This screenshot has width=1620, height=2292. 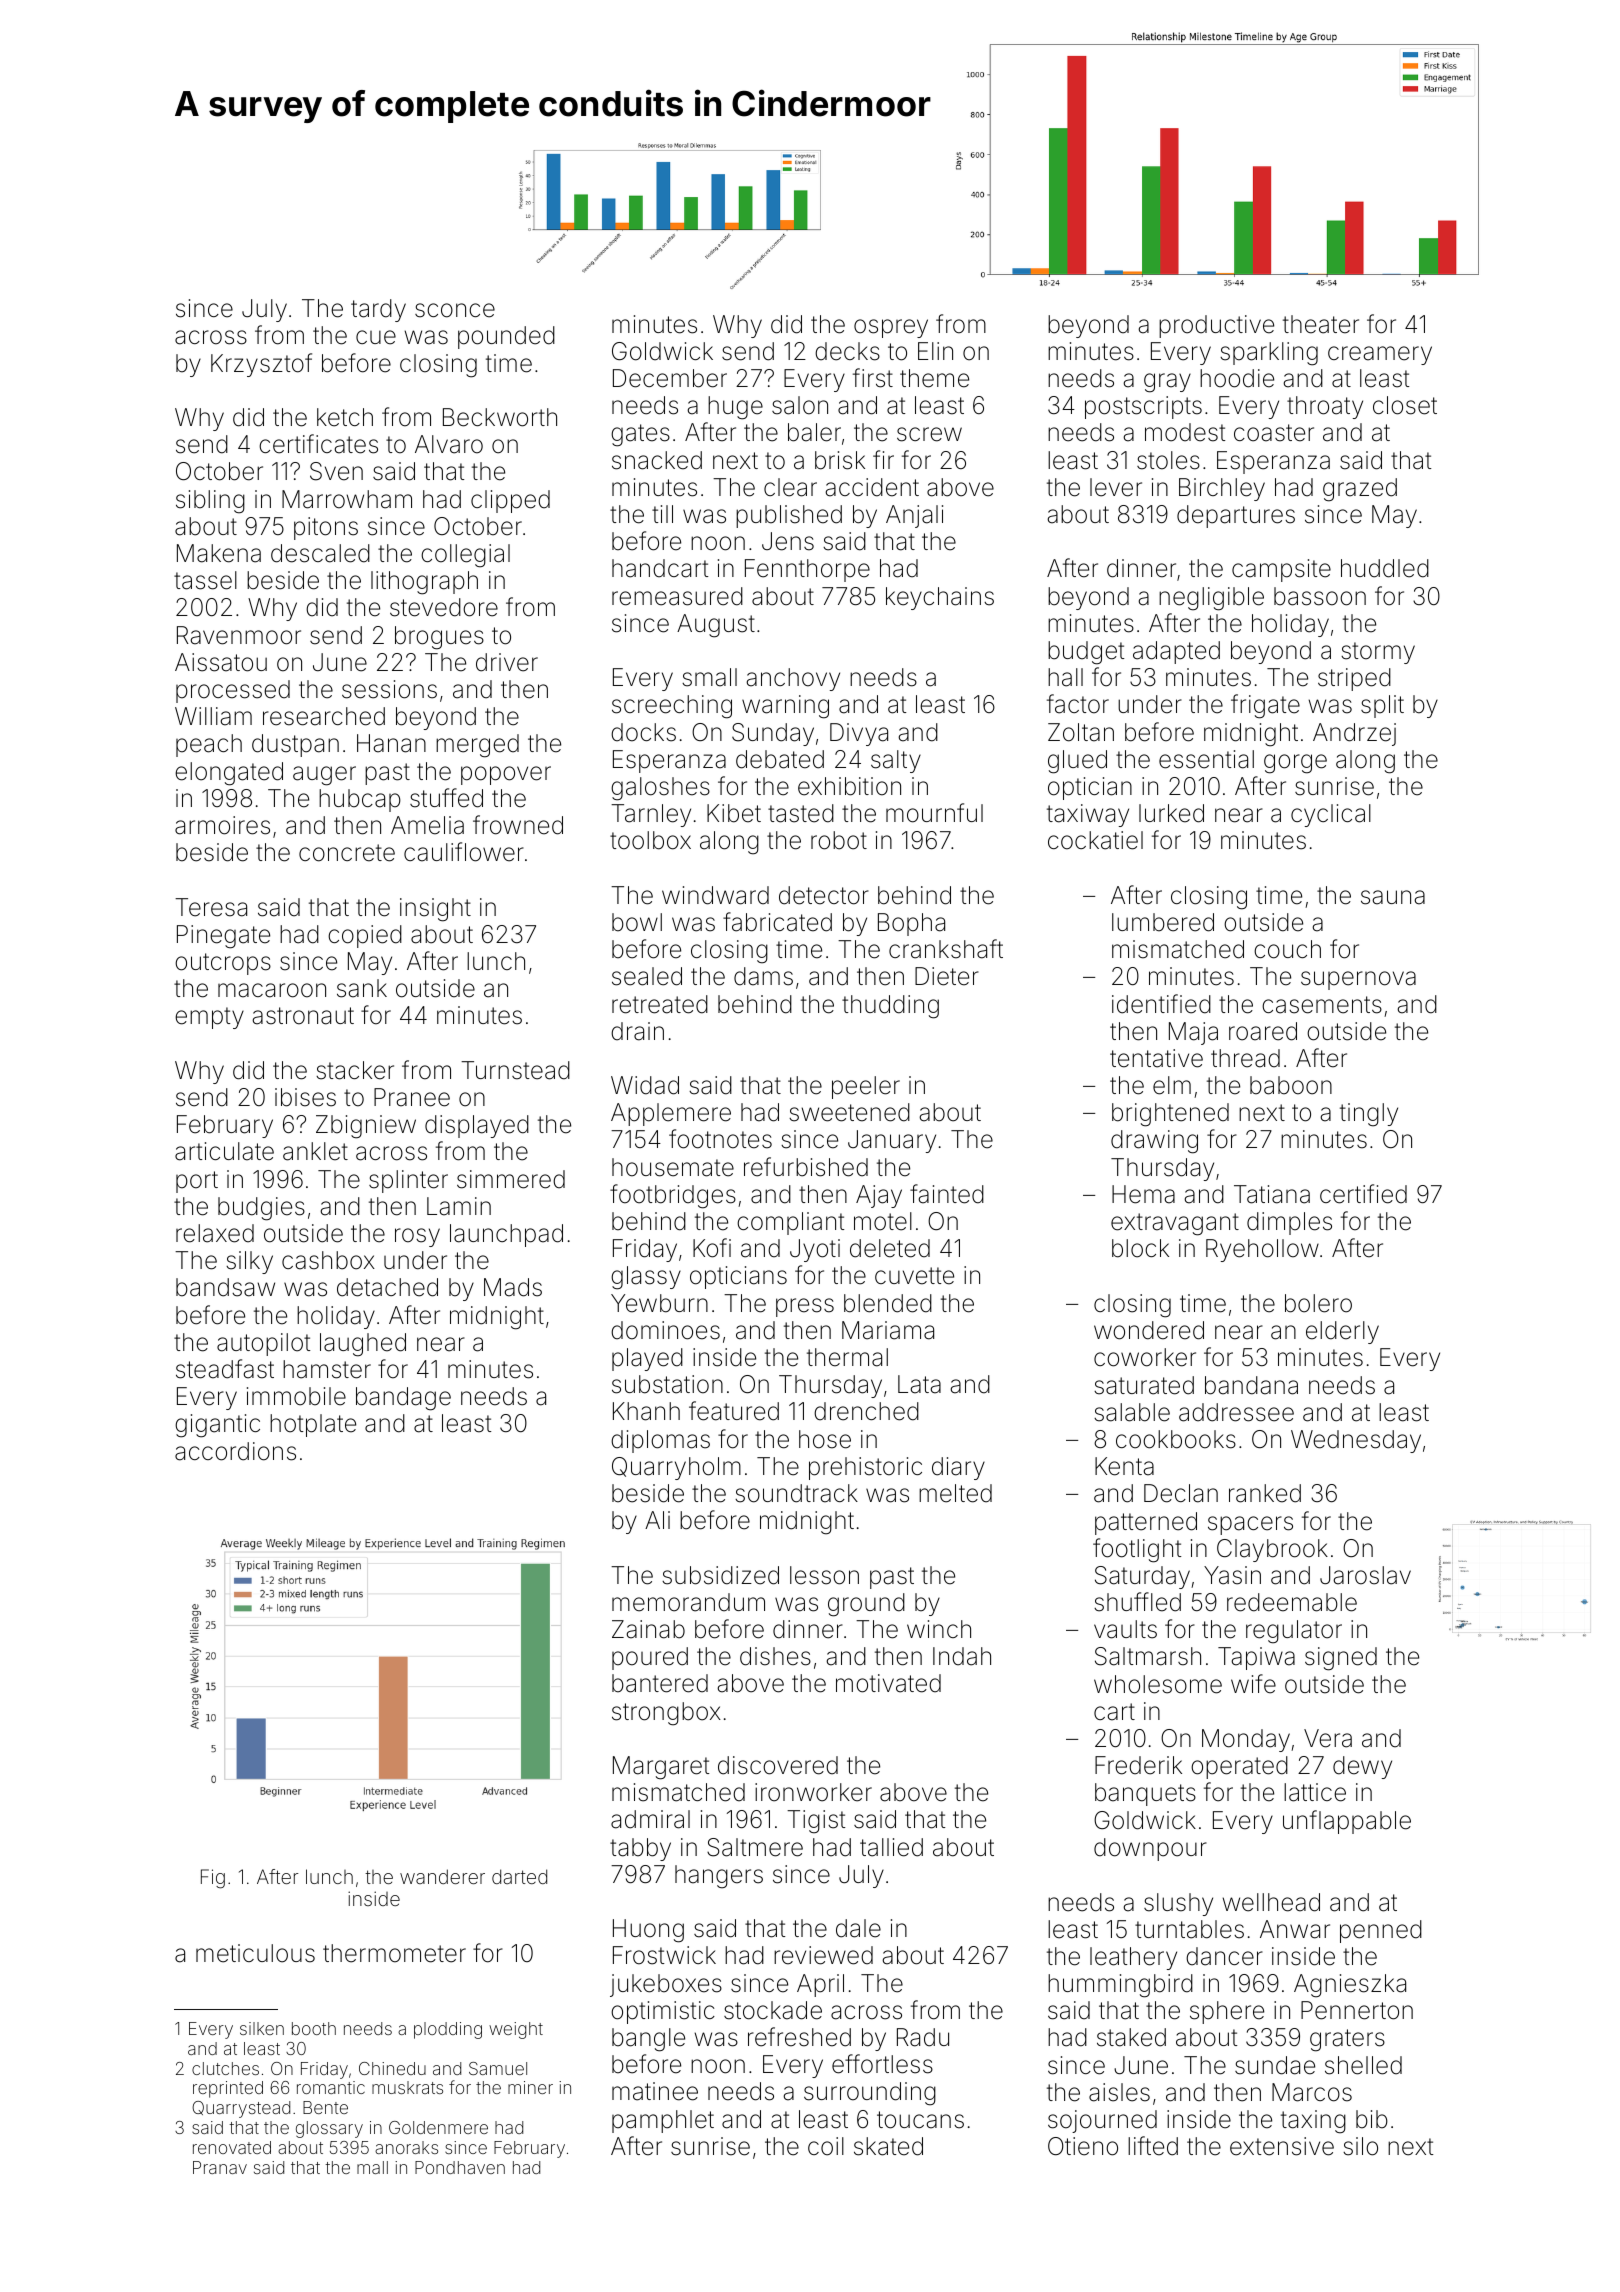 I want to click on steadfast, so click(x=225, y=1369).
